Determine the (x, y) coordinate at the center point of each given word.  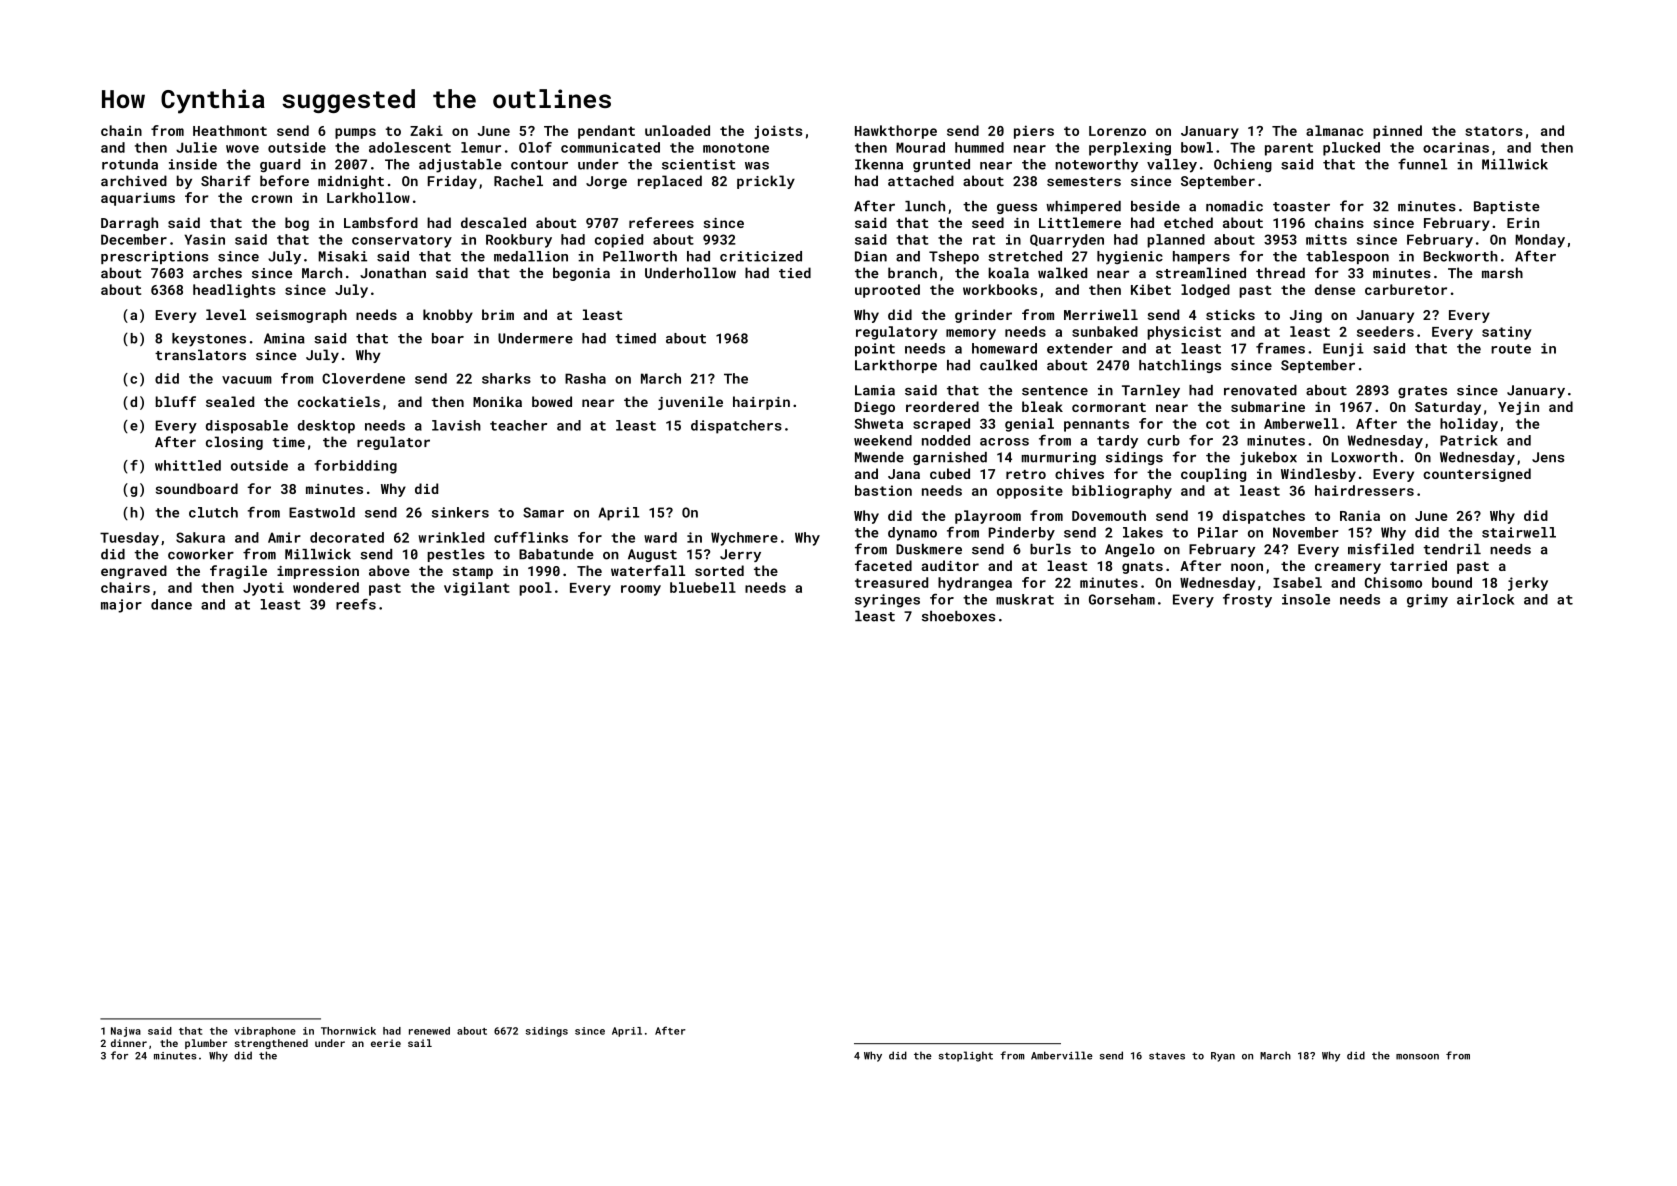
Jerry (740, 555)
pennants (1096, 425)
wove (242, 149)
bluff (176, 401)
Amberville (1062, 1055)
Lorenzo (1117, 131)
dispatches (1264, 517)
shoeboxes (958, 616)
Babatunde (556, 554)
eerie (386, 1043)
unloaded (677, 130)
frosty (1247, 601)
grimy (1427, 601)
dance (171, 604)
